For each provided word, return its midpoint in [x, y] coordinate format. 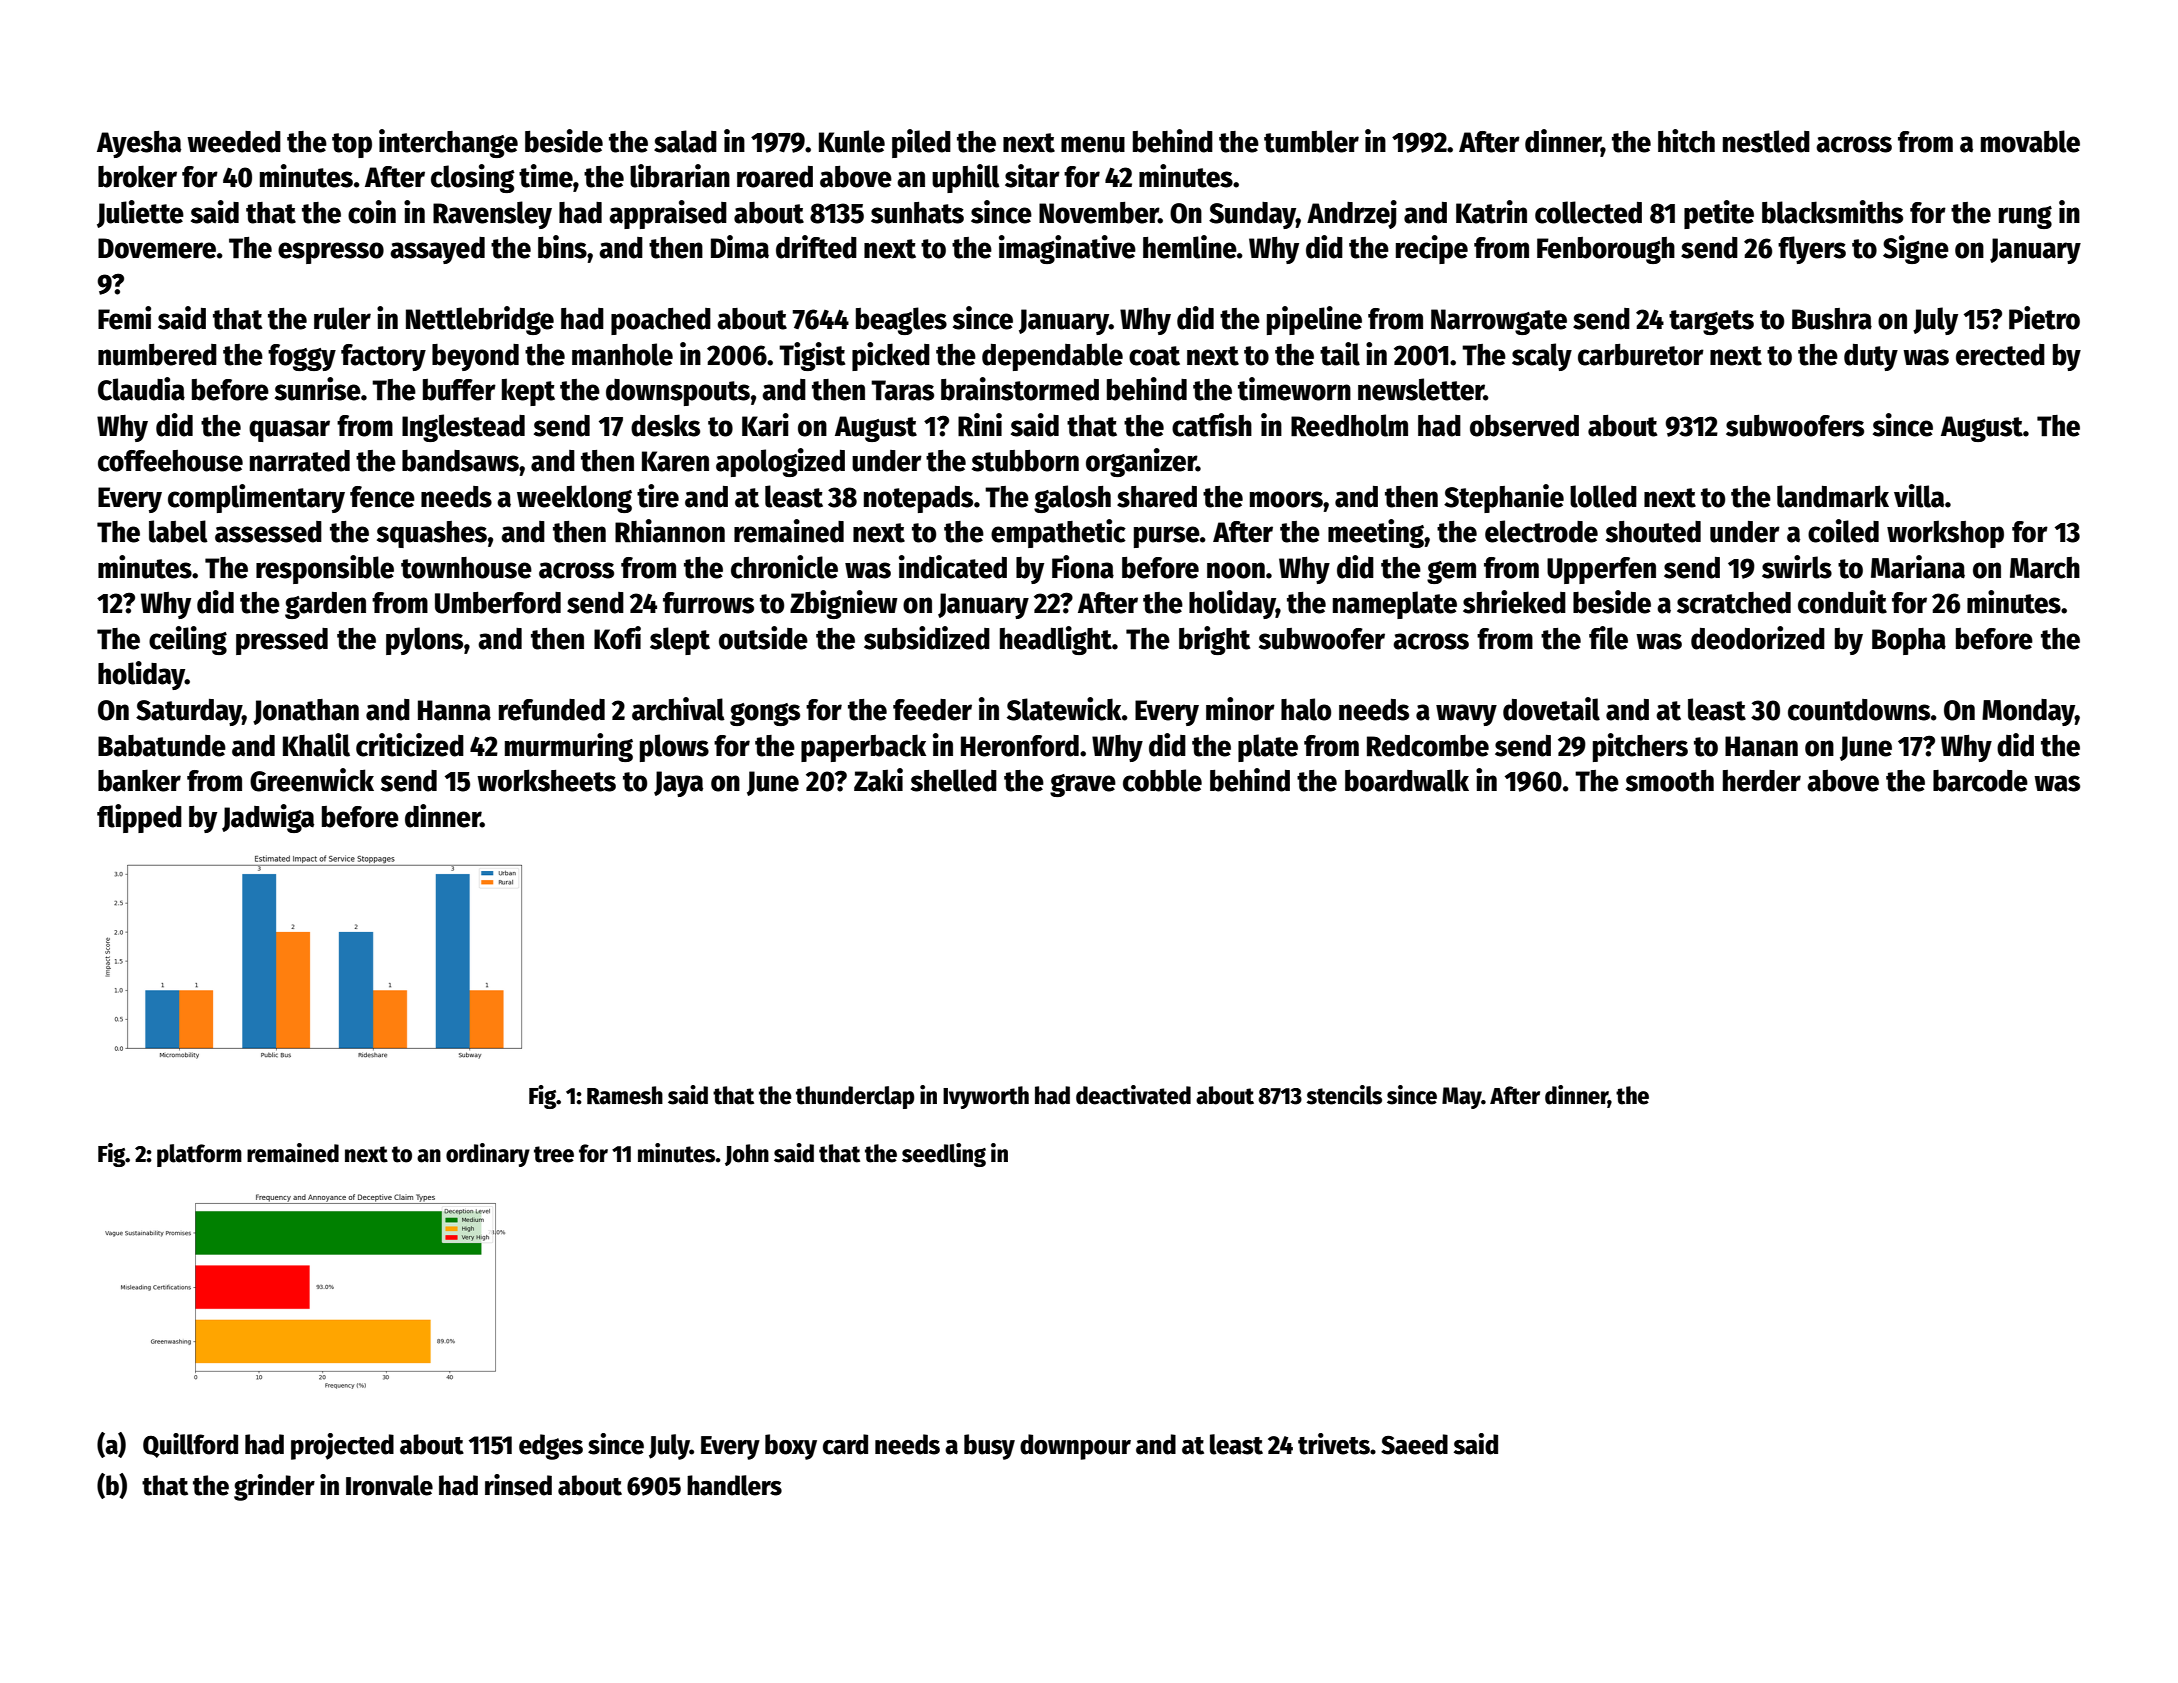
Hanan [1761, 746]
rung [2025, 217]
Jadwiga [268, 818]
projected [342, 1446]
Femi [124, 318]
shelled [954, 780]
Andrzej [1352, 214]
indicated [953, 567]
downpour [1075, 1447]
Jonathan [306, 712]
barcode [1980, 781]
